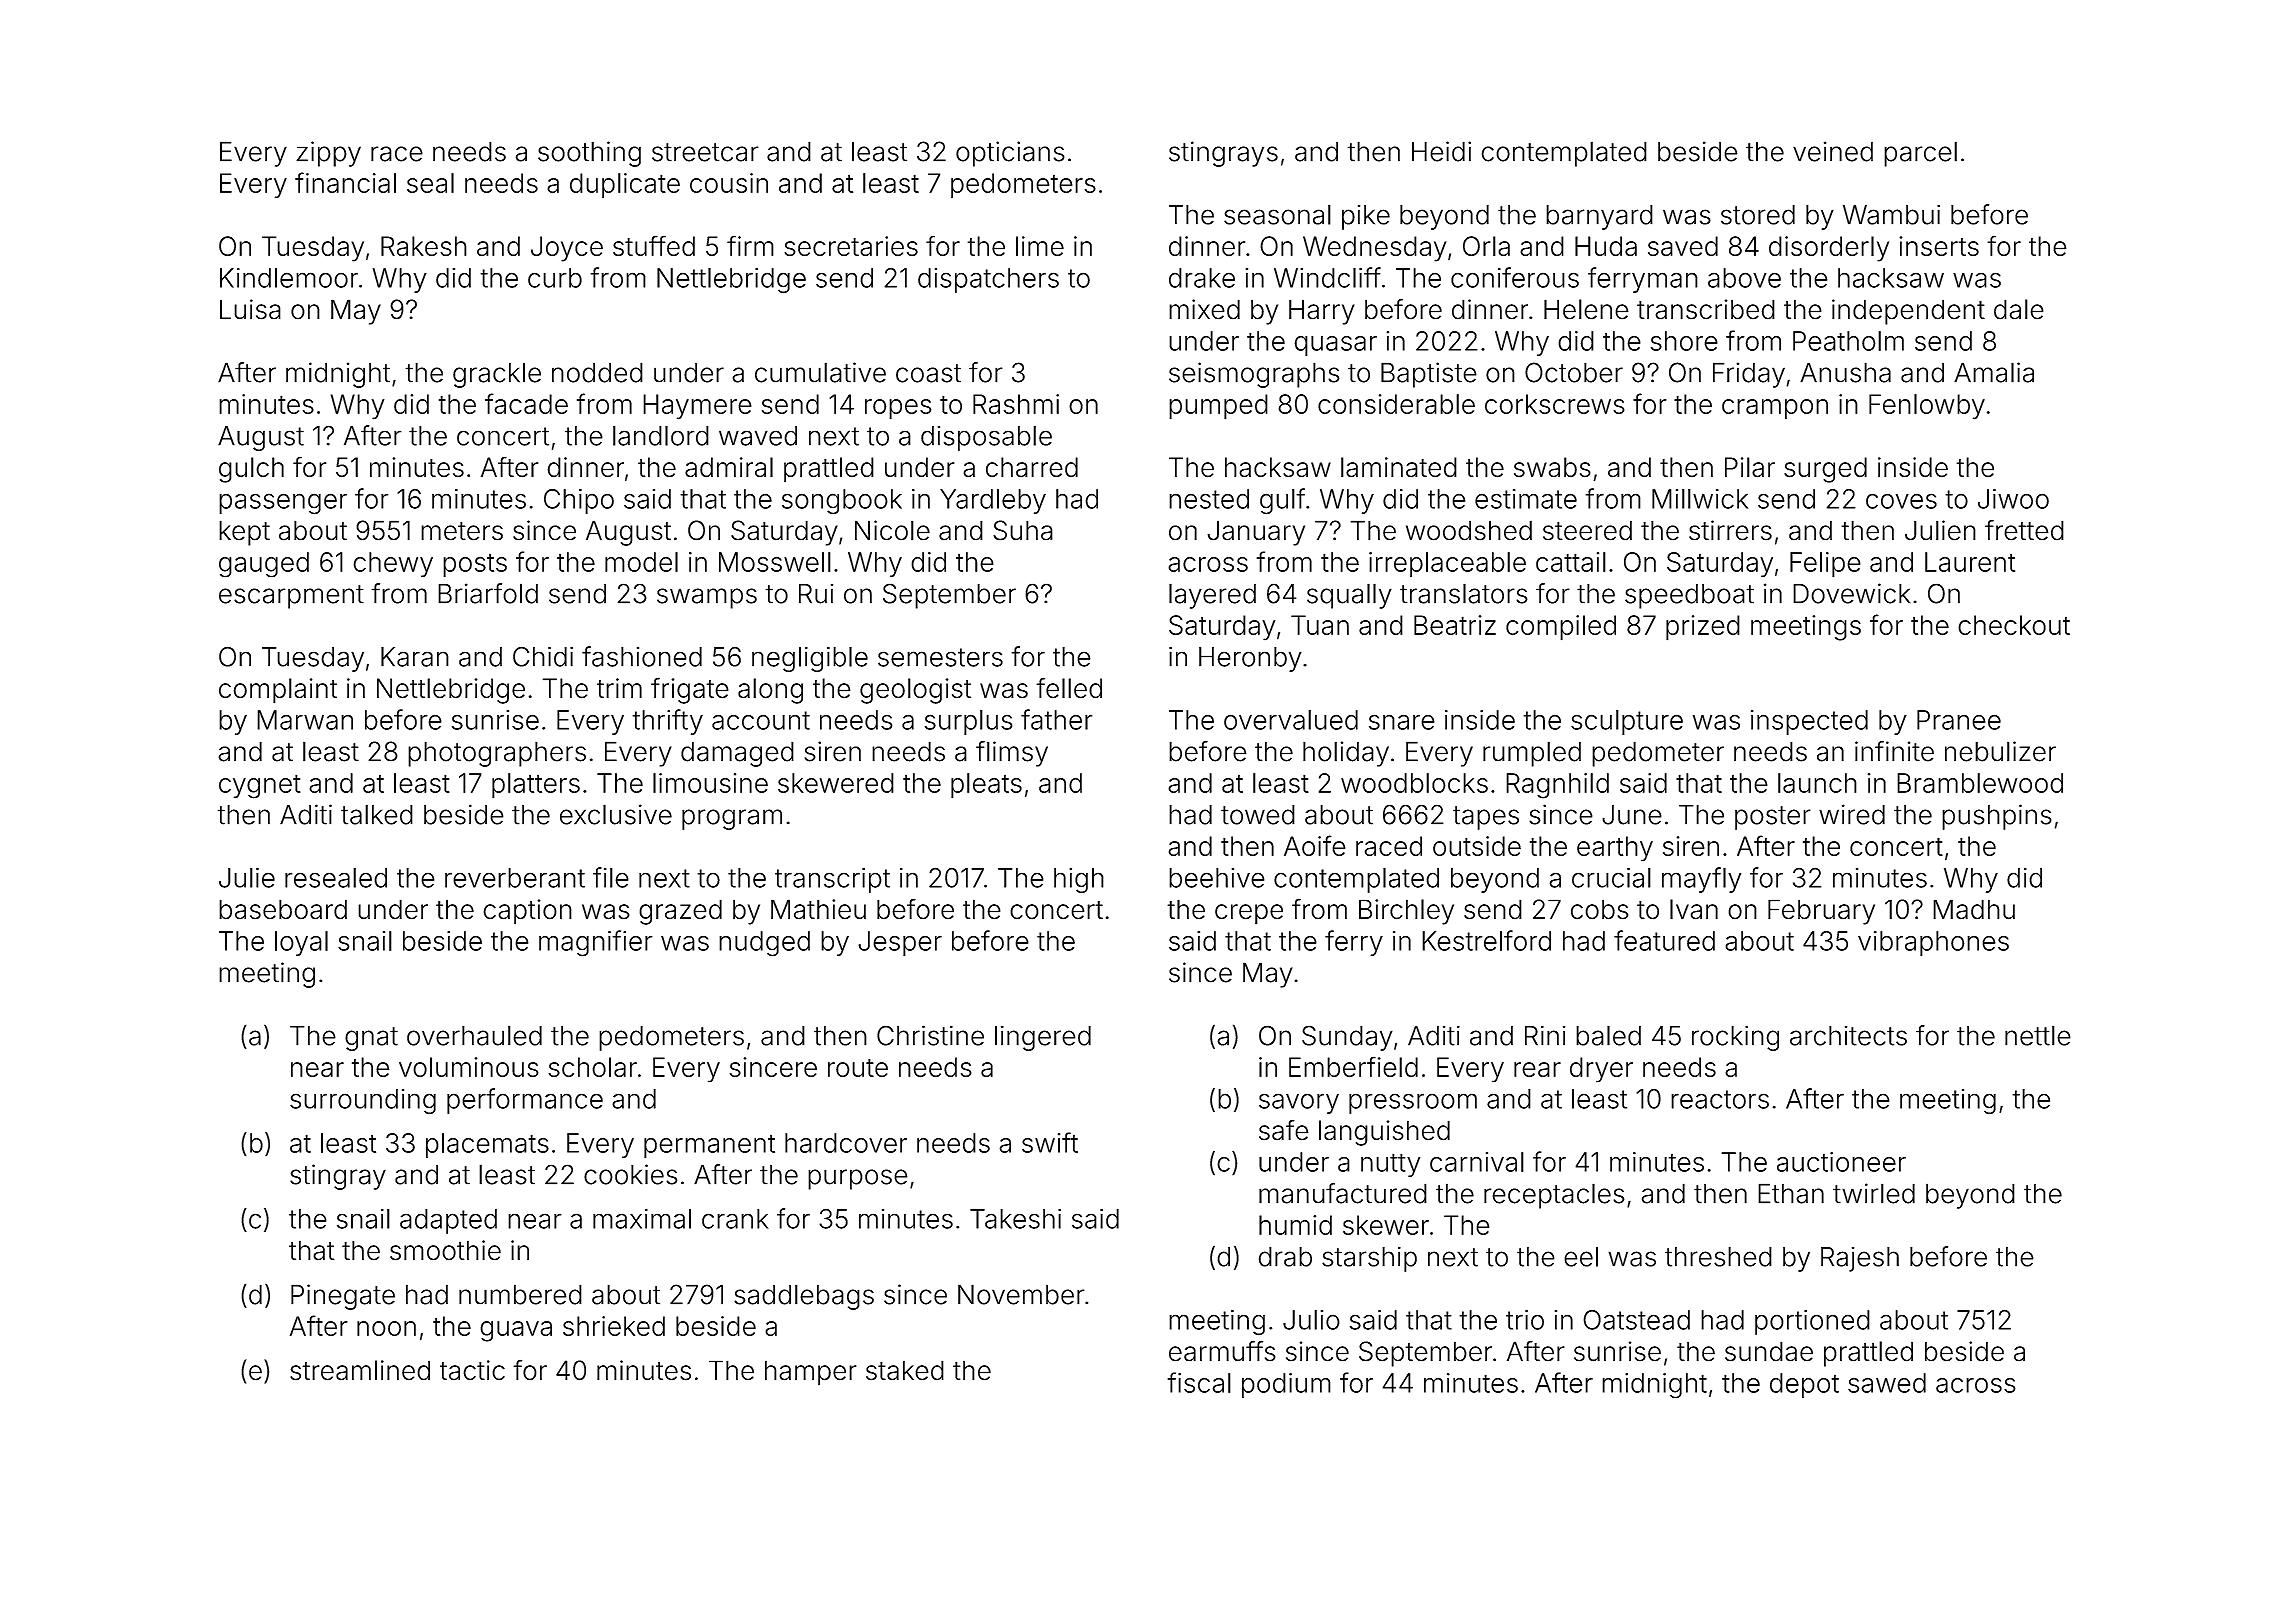 The image size is (2292, 1620). Describe the element at coordinates (1010, 154) in the document. I see `opticians` at that location.
